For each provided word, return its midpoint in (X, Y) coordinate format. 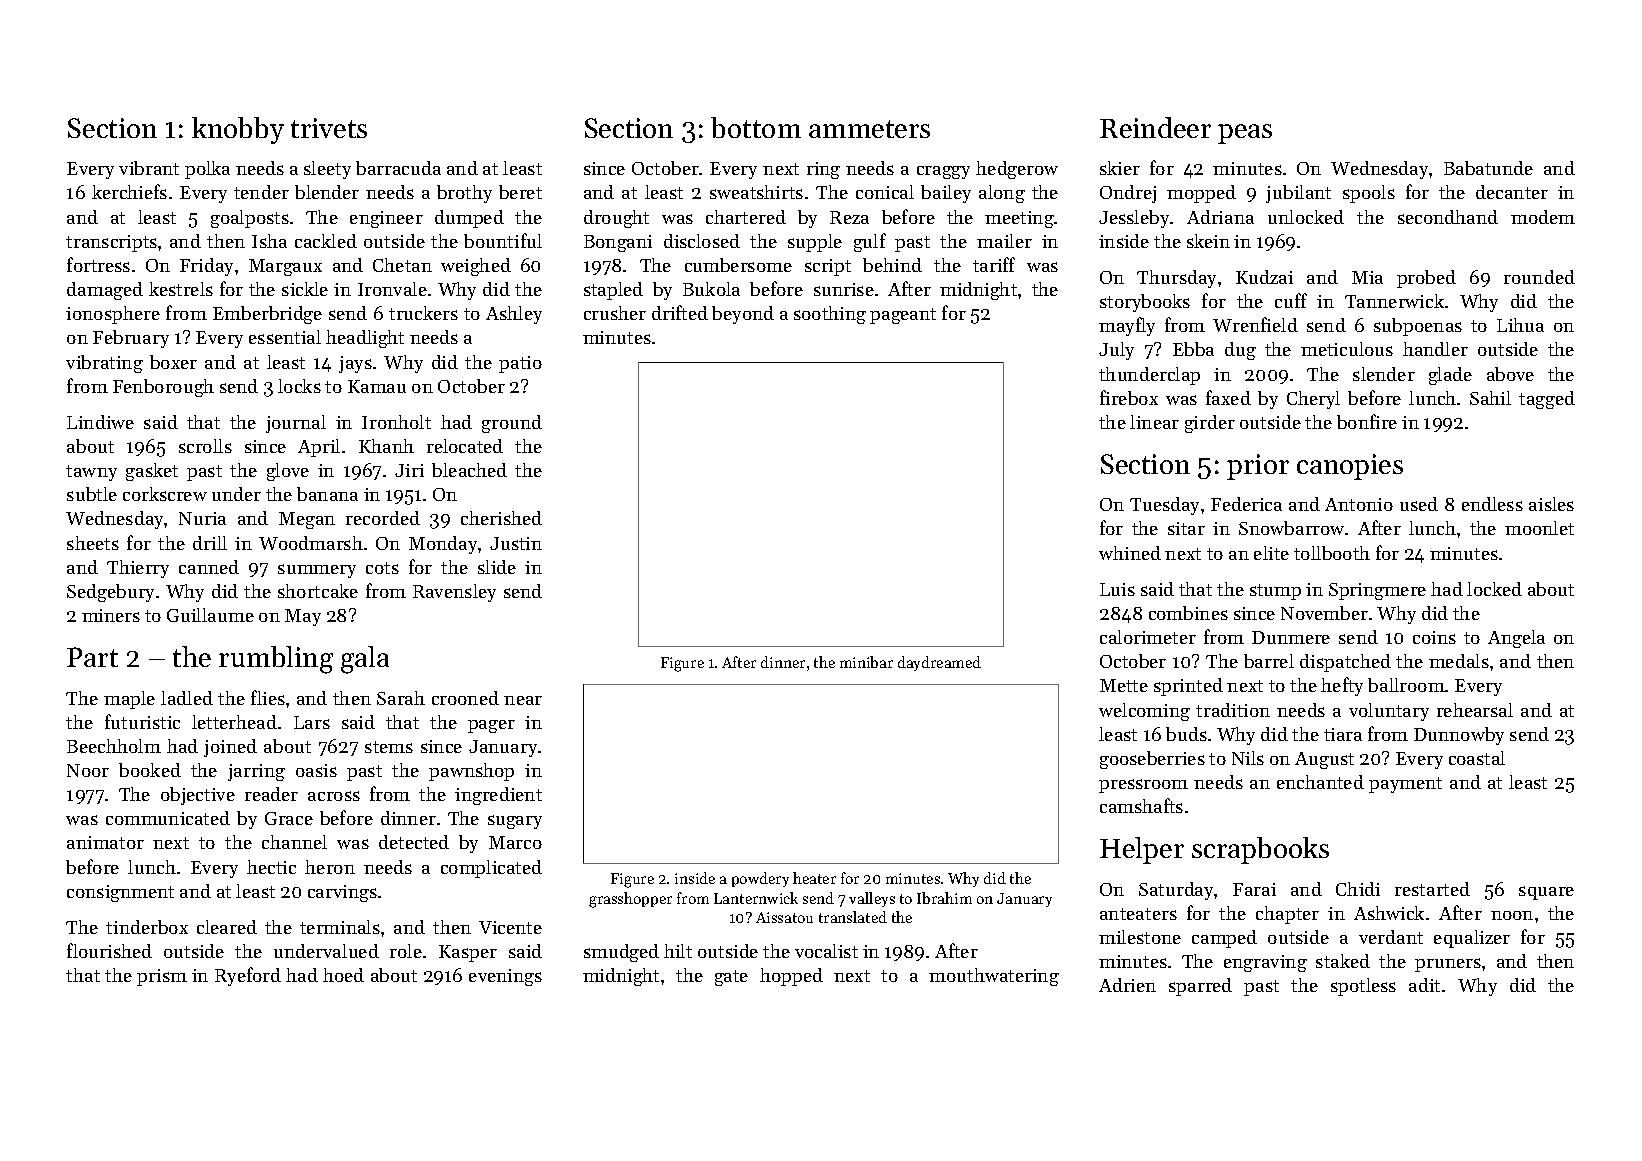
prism (162, 977)
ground (512, 424)
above (1510, 374)
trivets (329, 128)
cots (382, 568)
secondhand (1448, 217)
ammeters (869, 129)
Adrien (1127, 985)
